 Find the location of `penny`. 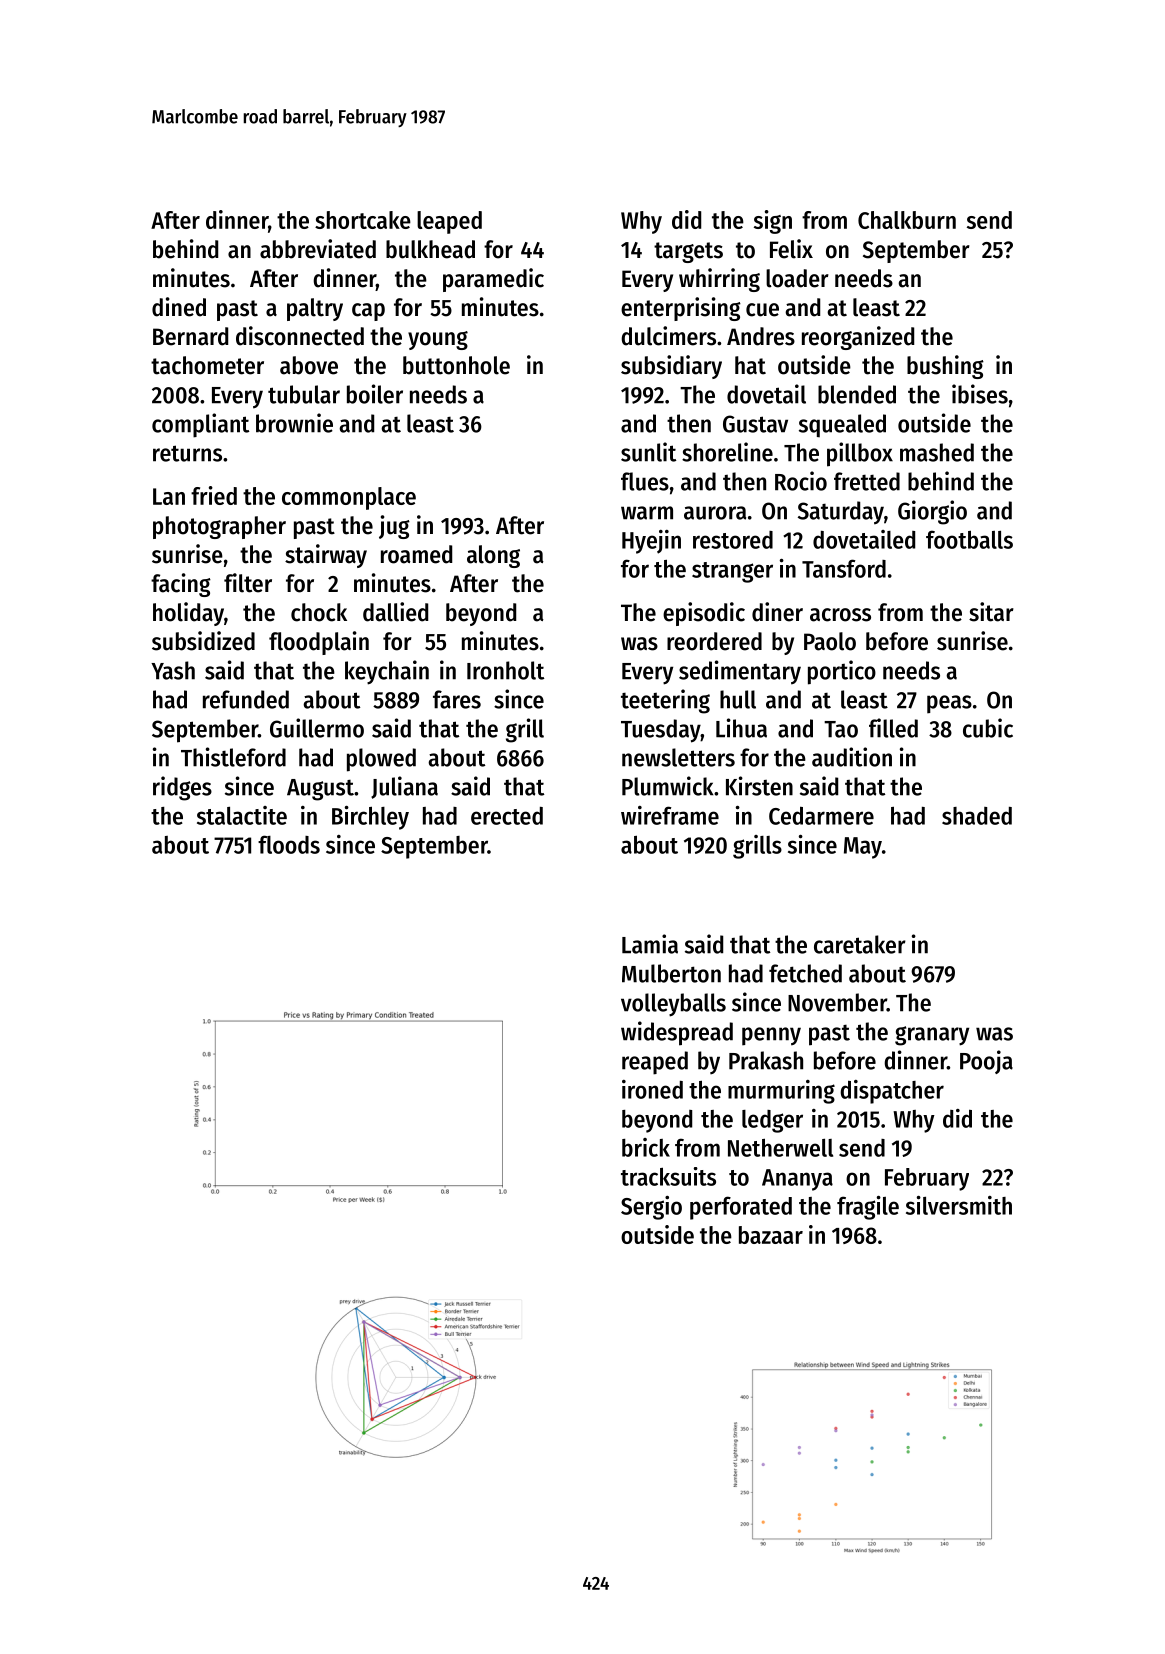

penny is located at coordinates (771, 1036).
